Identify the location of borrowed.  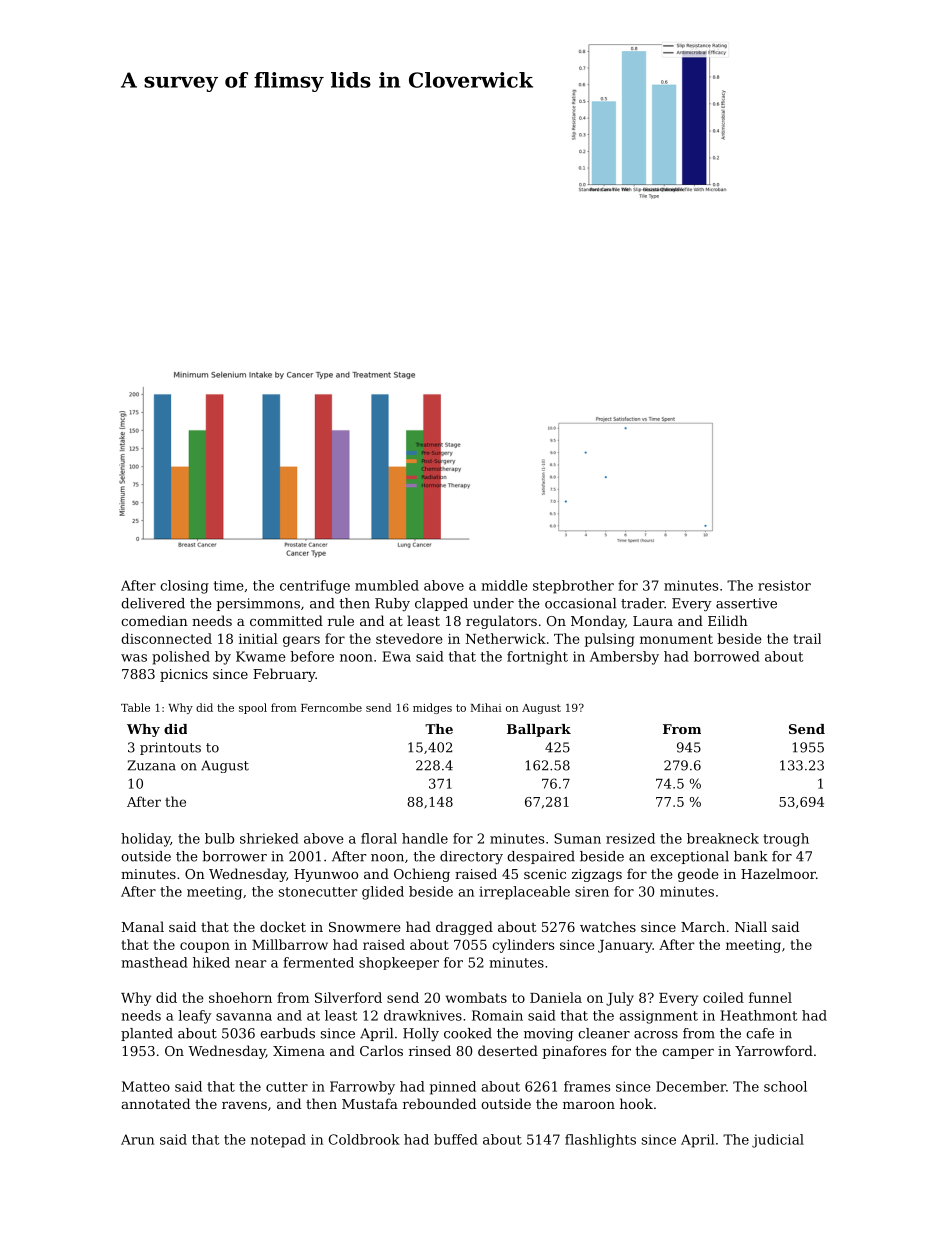
(727, 656).
